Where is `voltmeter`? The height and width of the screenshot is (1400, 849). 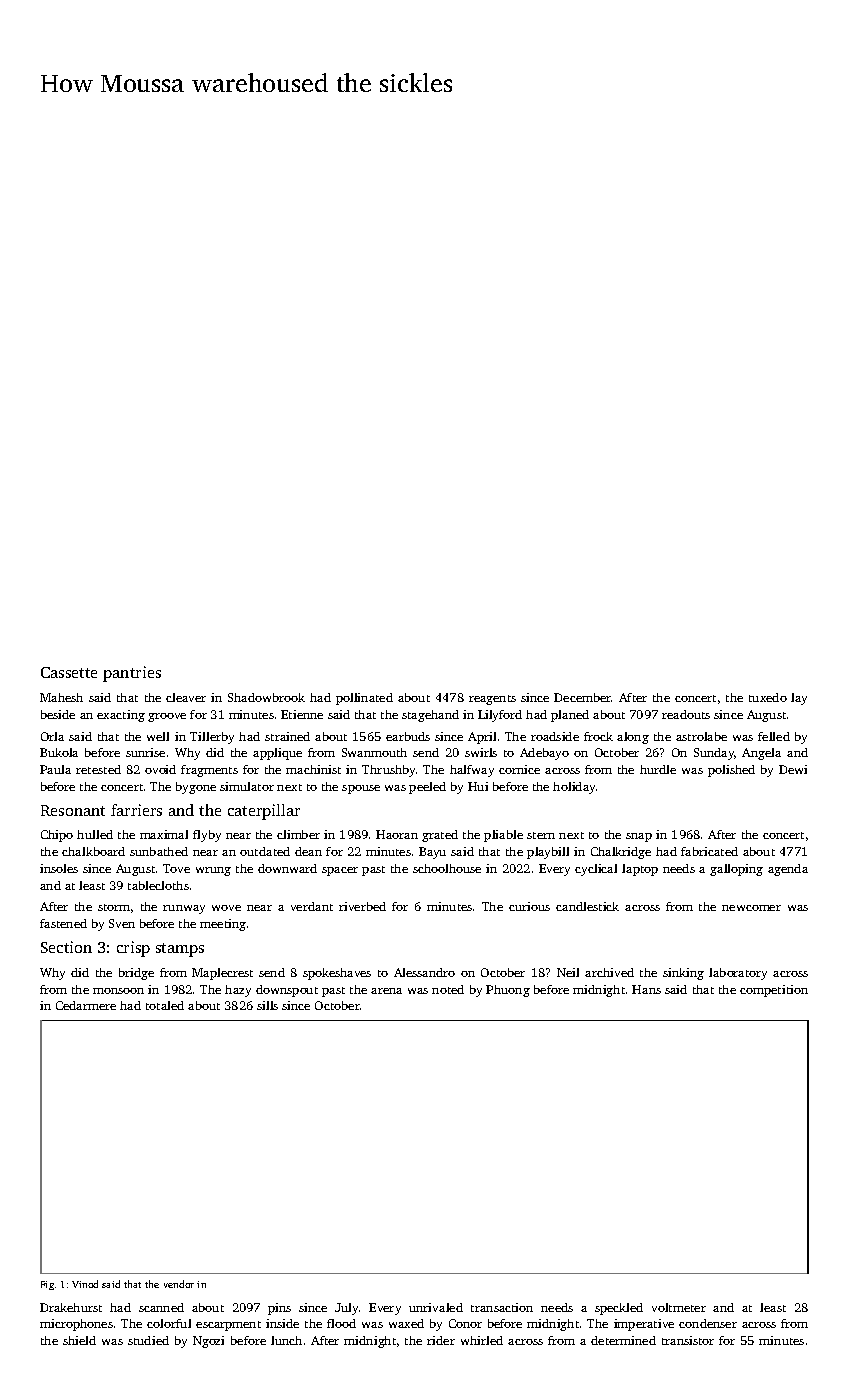 voltmeter is located at coordinates (679, 1307).
